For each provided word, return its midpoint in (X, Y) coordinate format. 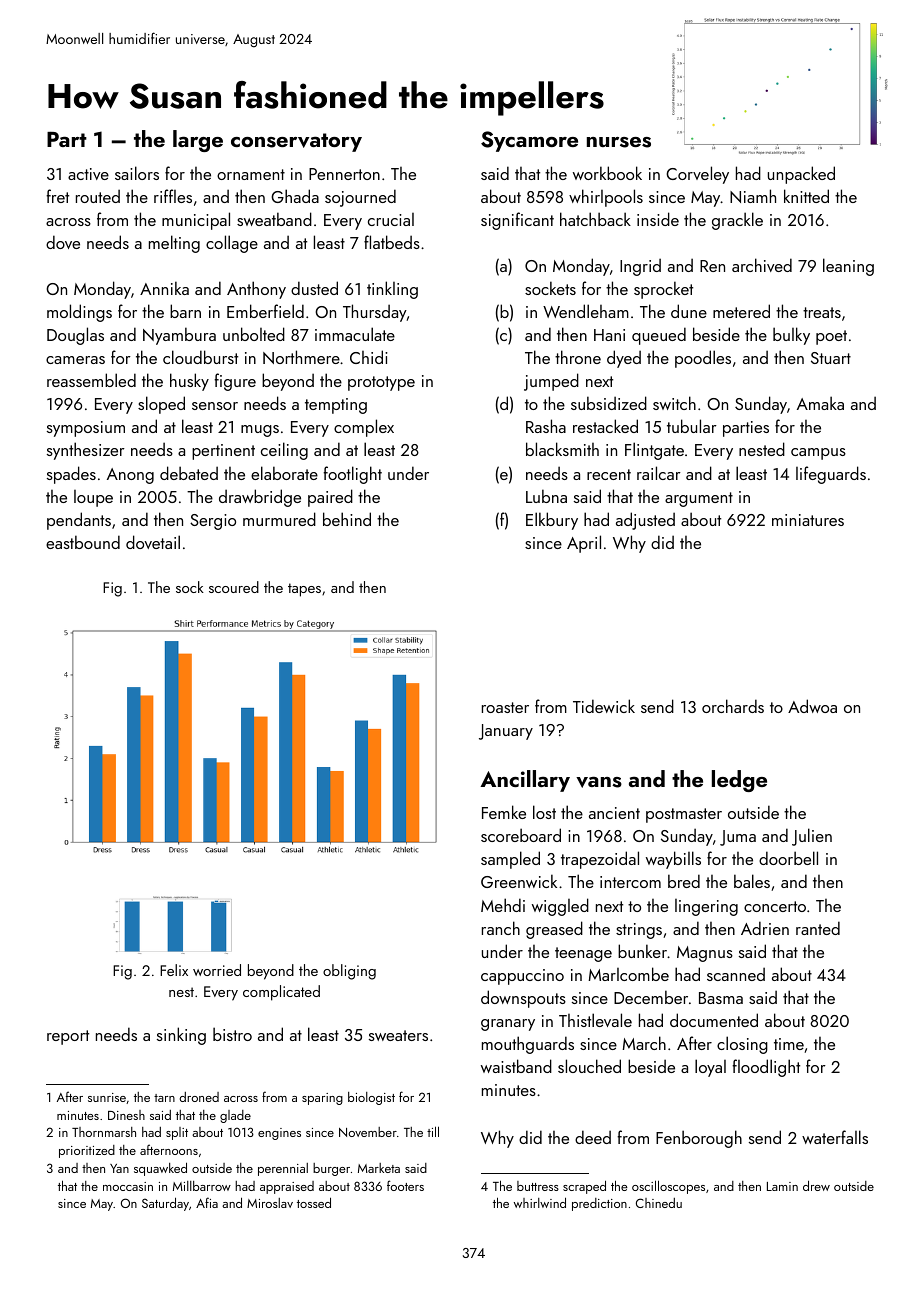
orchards (733, 706)
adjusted (645, 521)
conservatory (296, 142)
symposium (86, 429)
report (68, 1037)
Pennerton (344, 174)
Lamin (782, 1186)
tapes (304, 590)
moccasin (128, 1186)
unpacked (801, 175)
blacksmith (562, 449)
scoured (234, 587)
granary (508, 1025)
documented (714, 1020)
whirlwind (540, 1202)
